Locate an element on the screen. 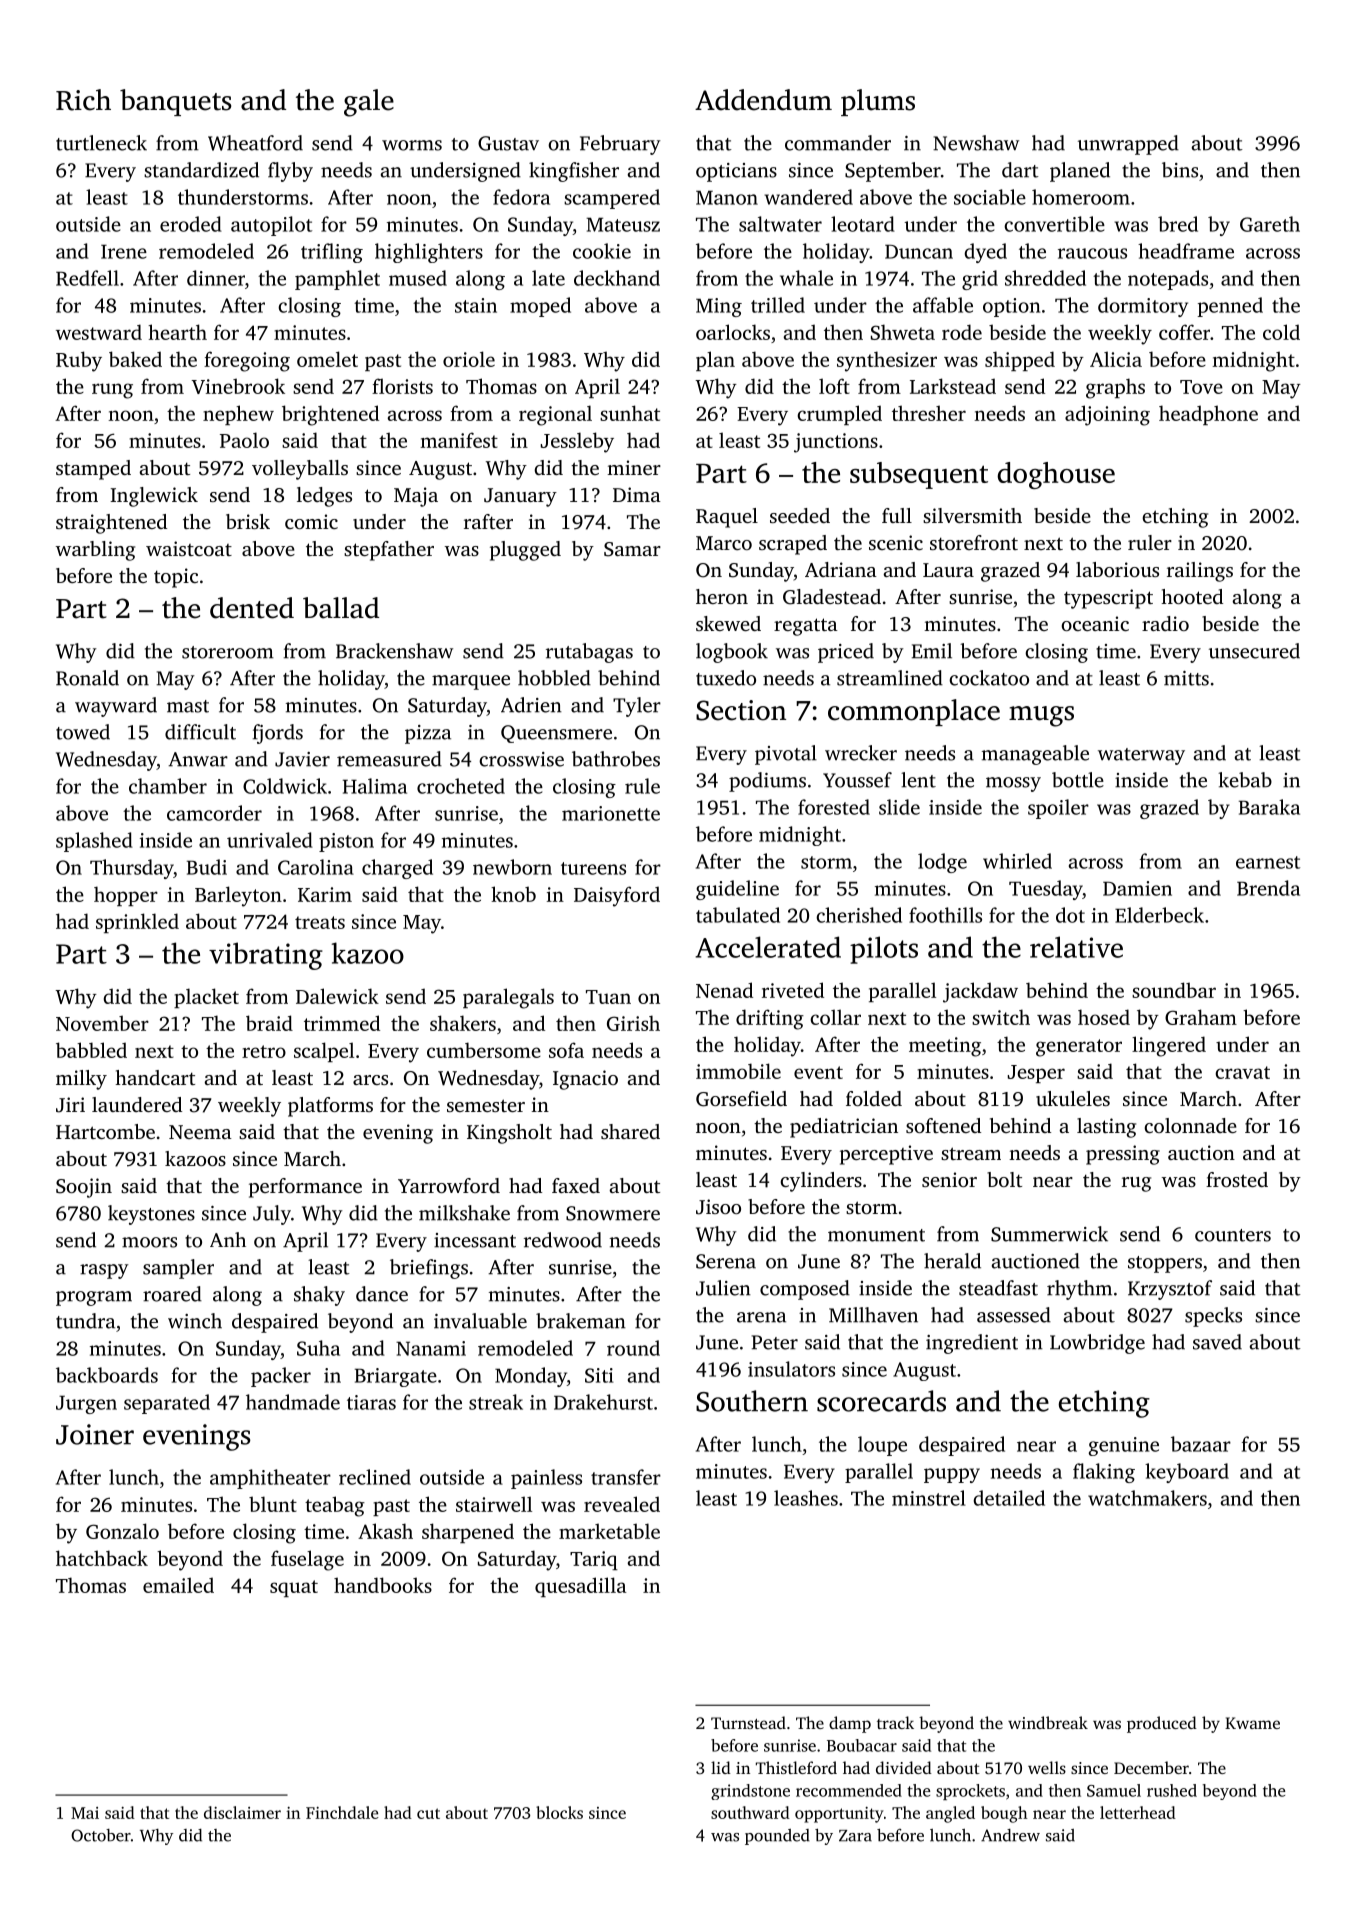 The image size is (1356, 1917). faxed is located at coordinates (576, 1185).
